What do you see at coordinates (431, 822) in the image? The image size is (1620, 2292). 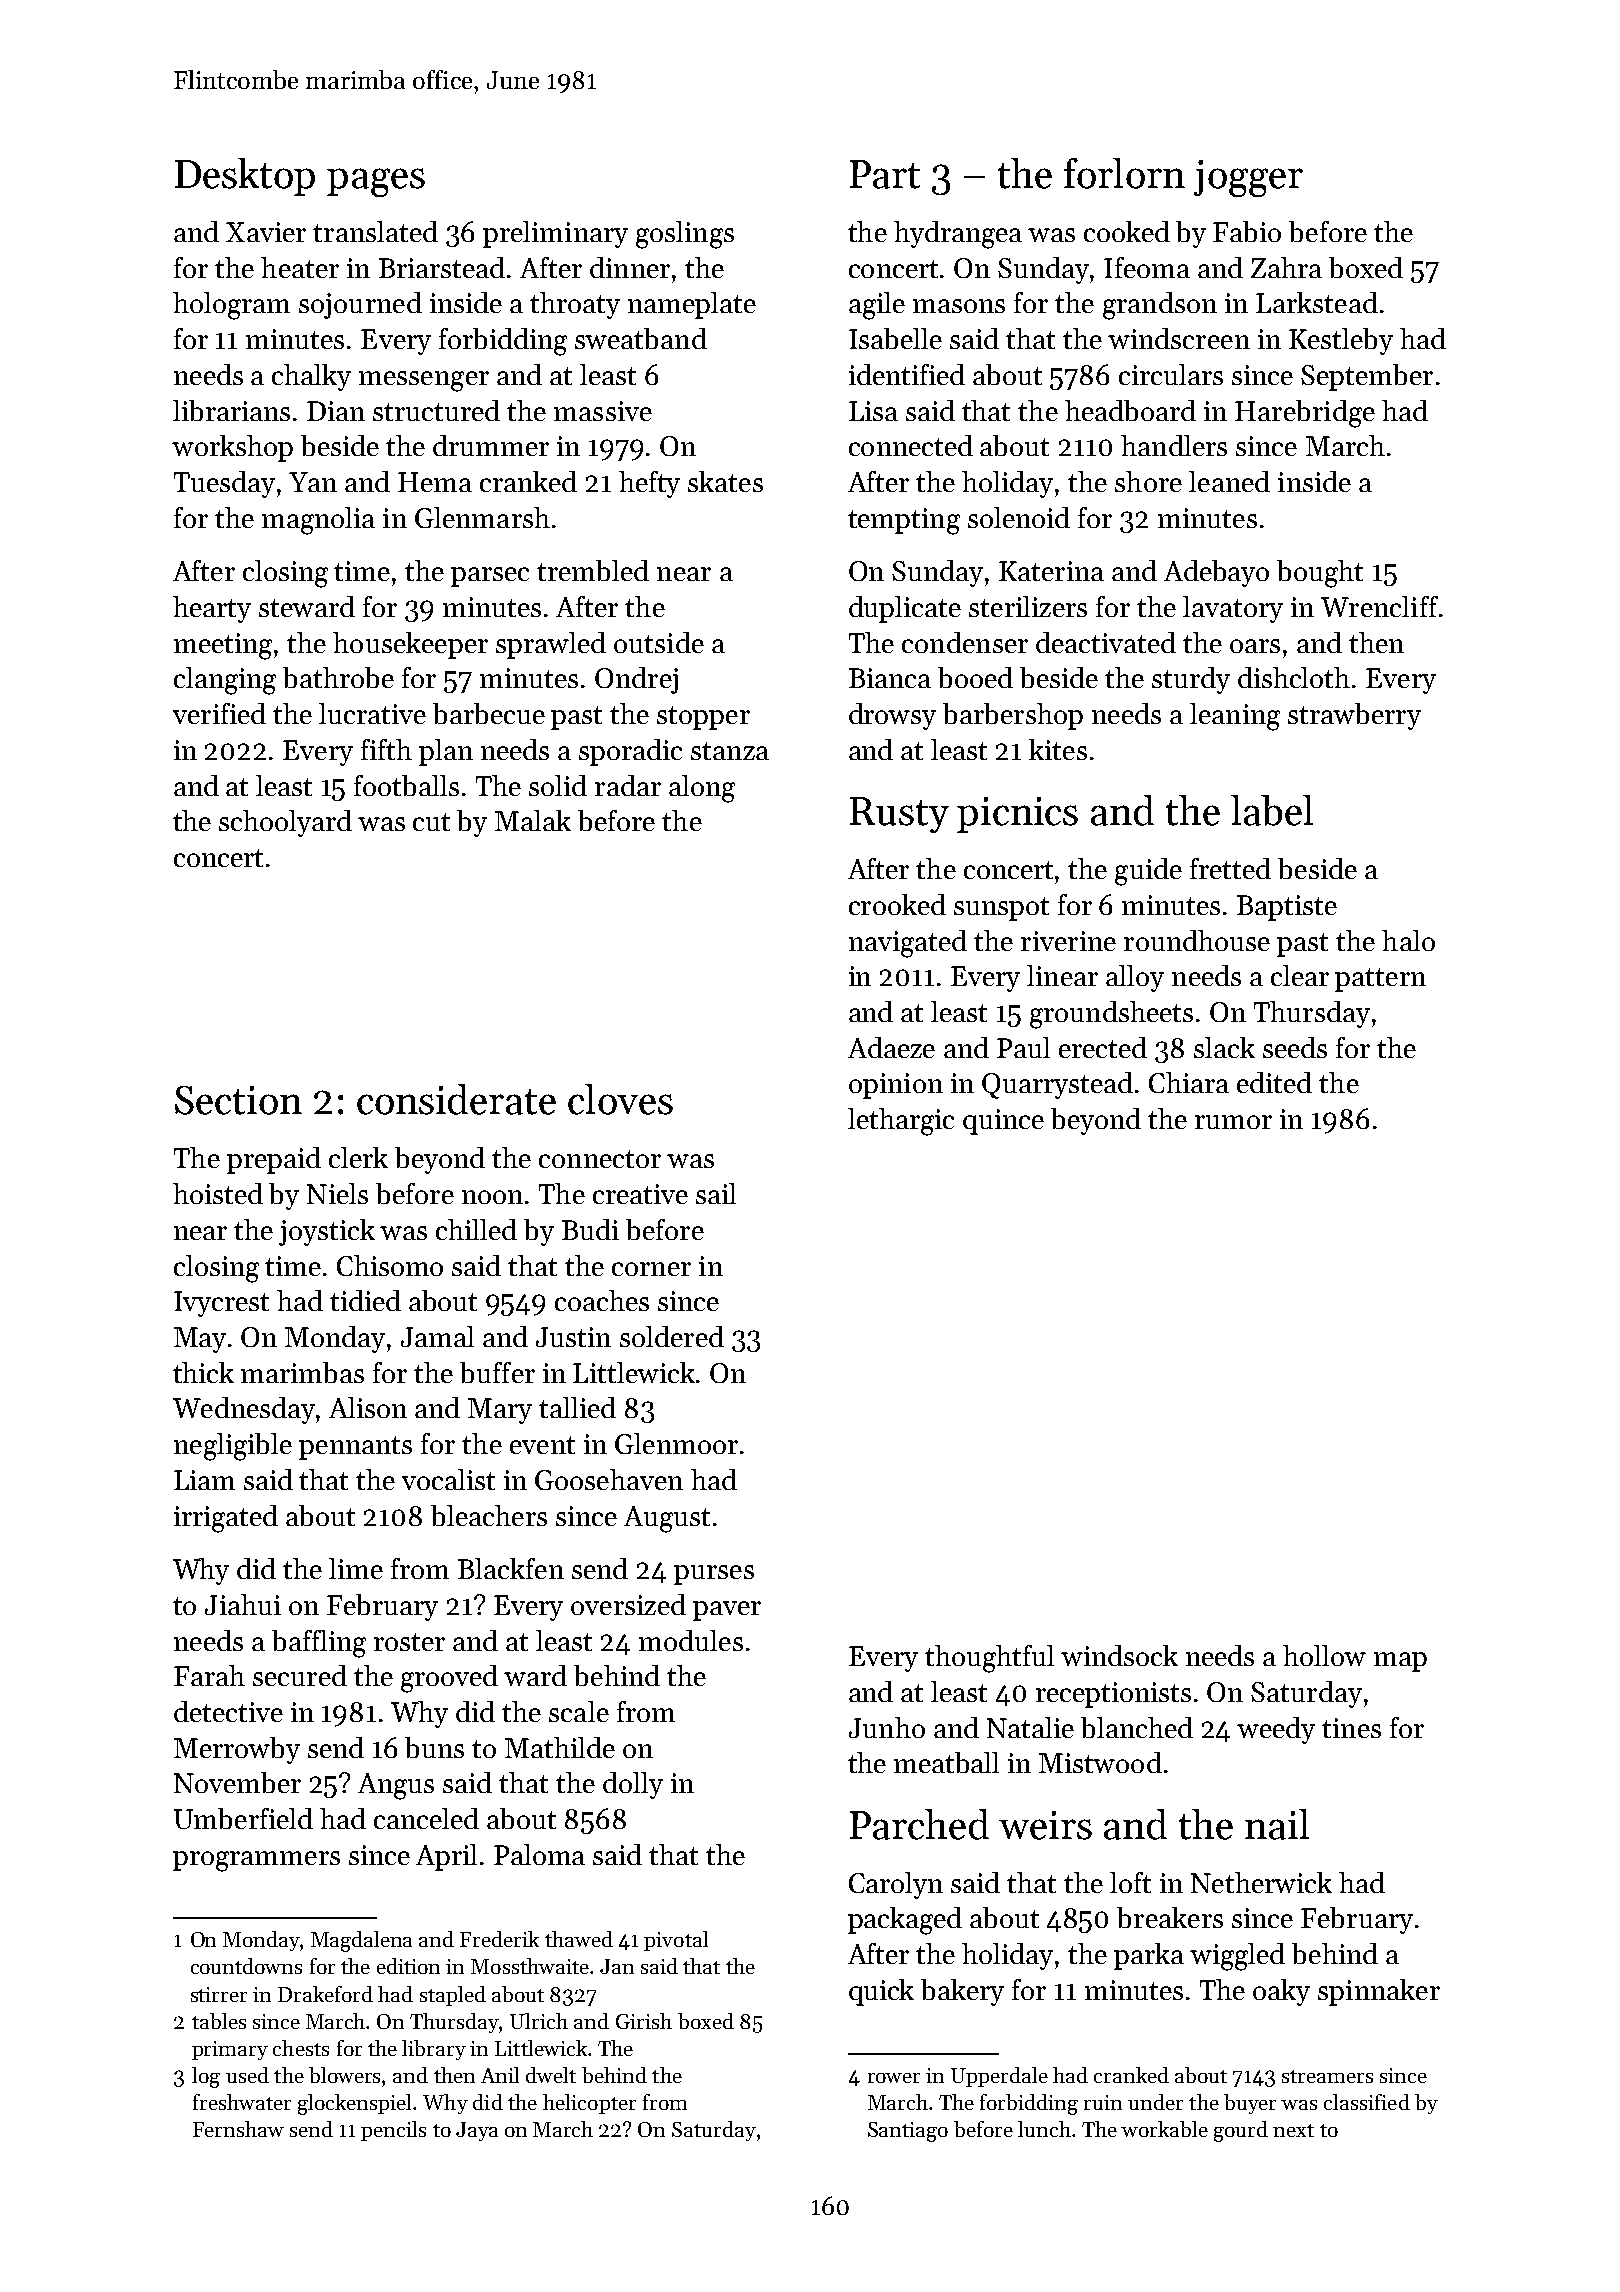 I see `cut` at bounding box center [431, 822].
